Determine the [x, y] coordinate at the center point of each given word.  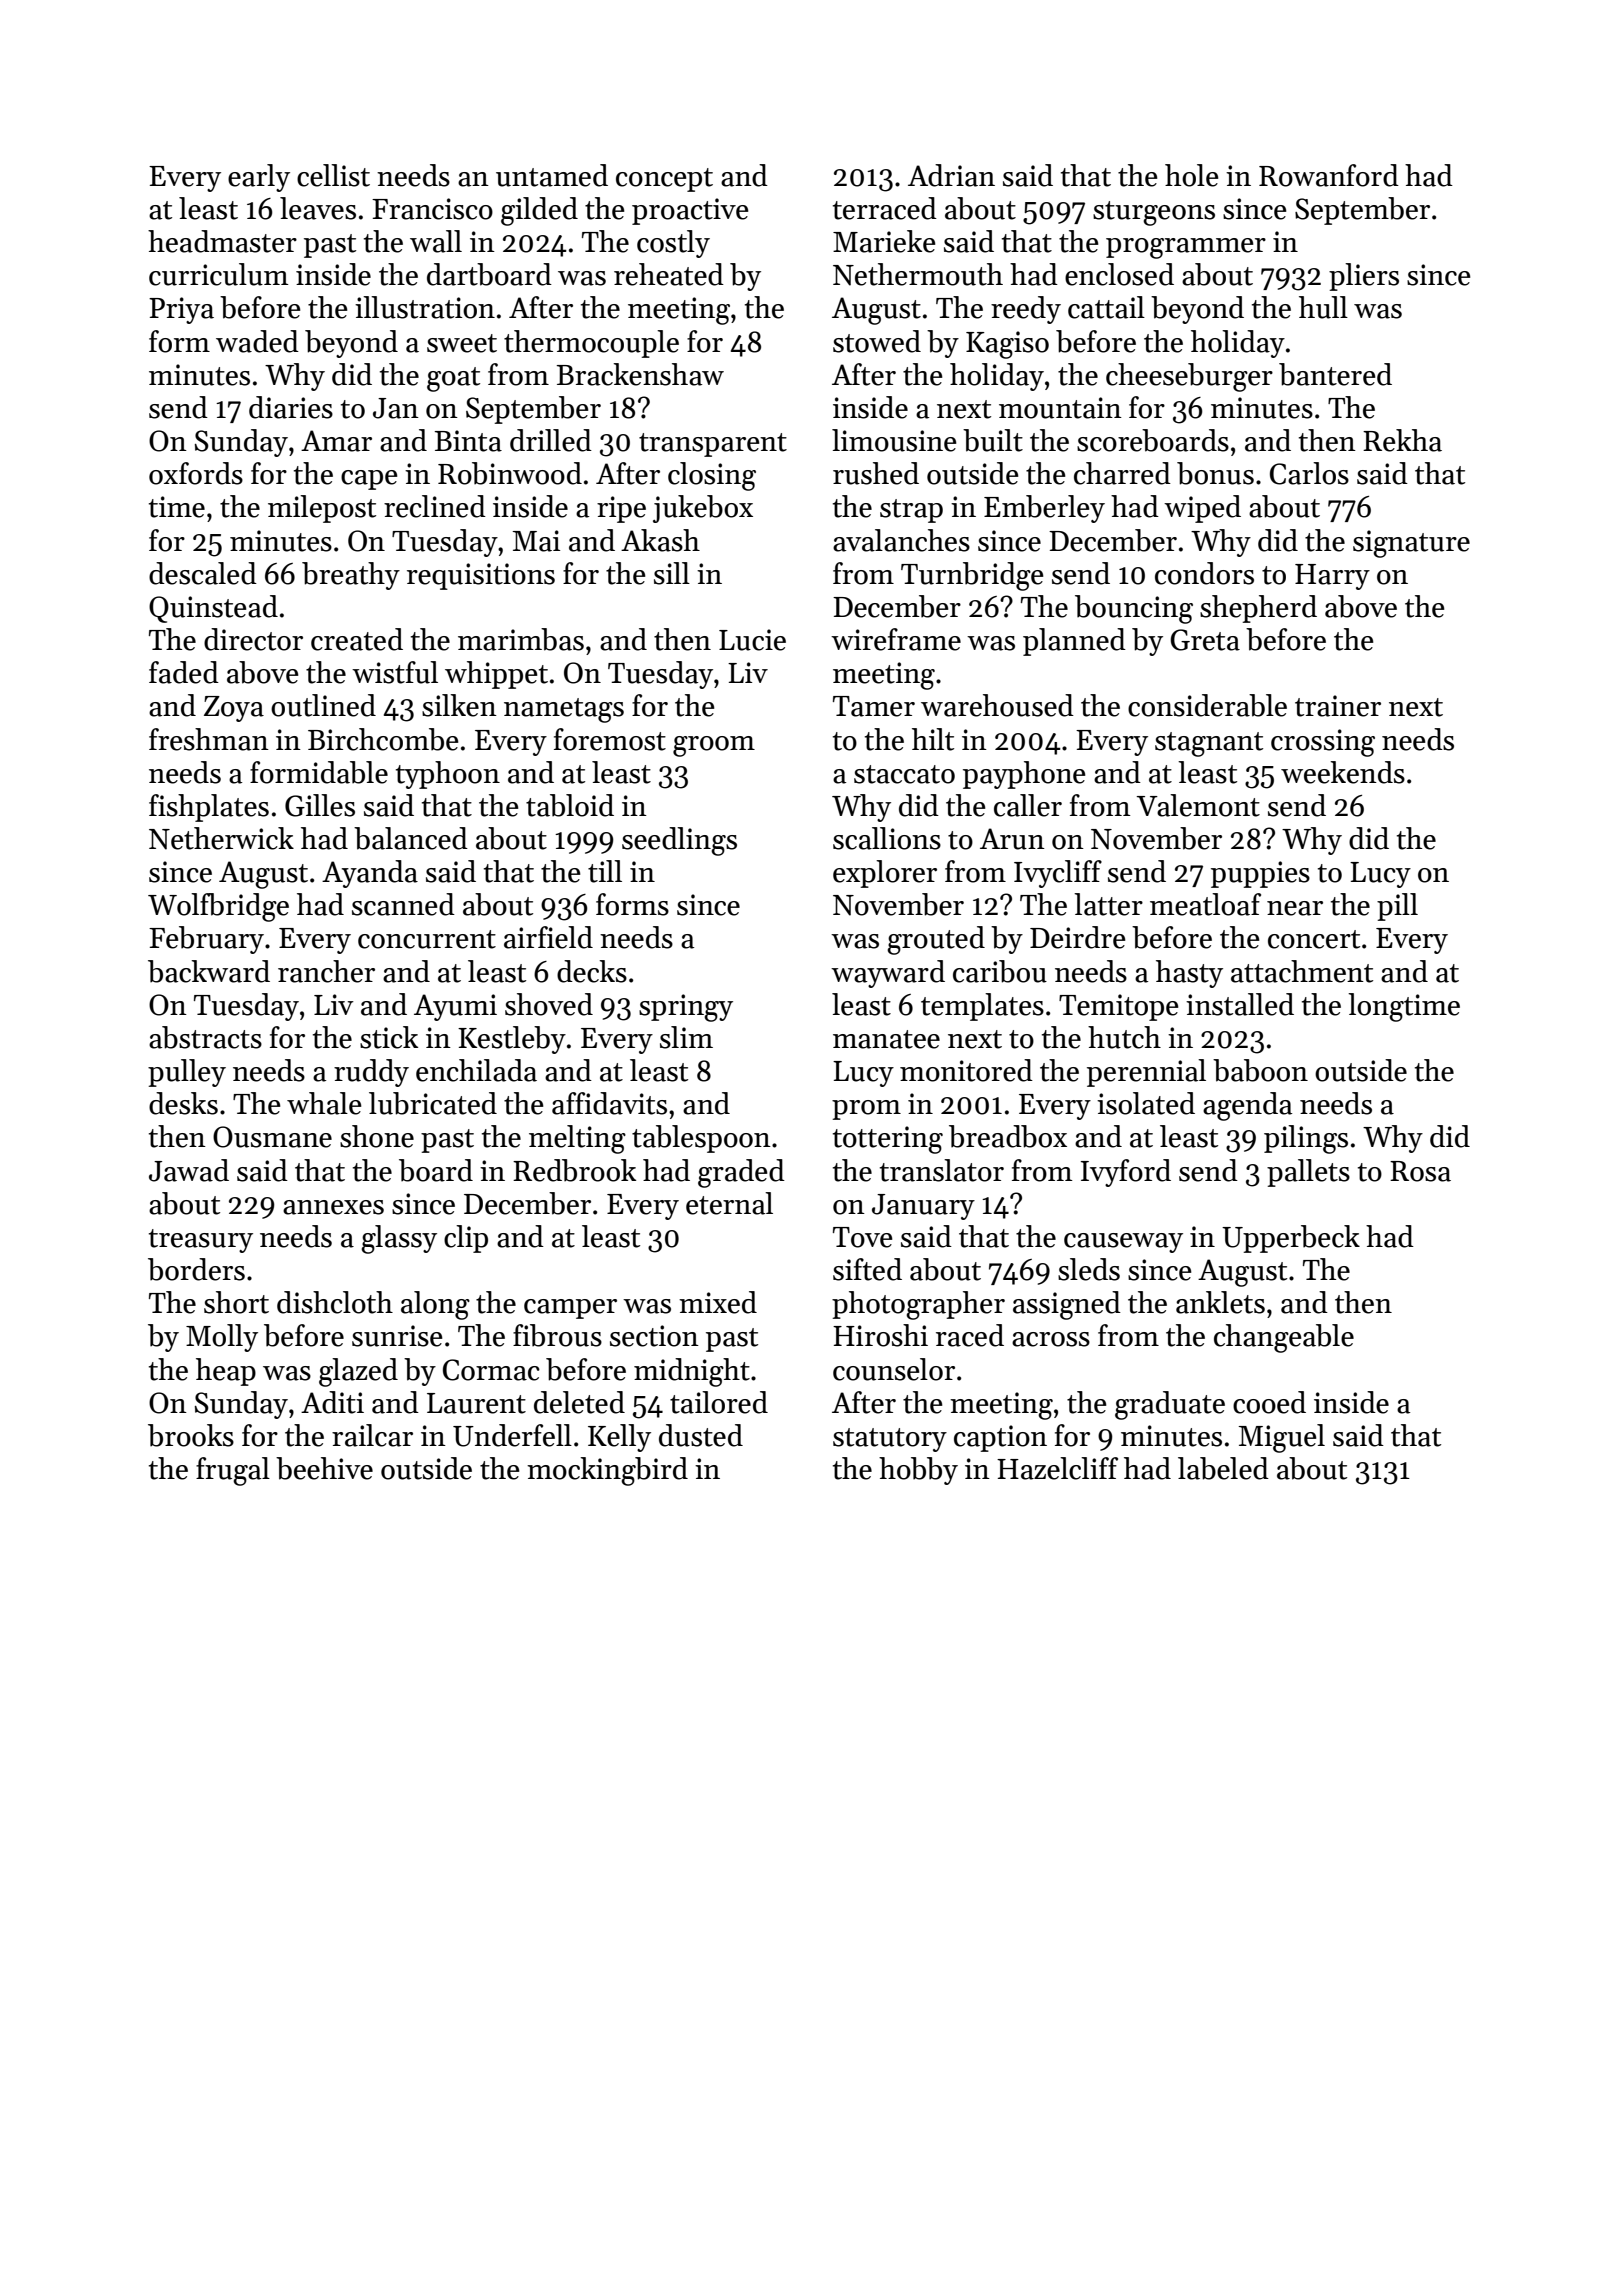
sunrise [397, 1336]
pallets [1308, 1173]
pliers [1364, 277]
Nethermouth [918, 274]
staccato [904, 774]
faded [184, 672]
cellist [333, 175]
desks [183, 1103]
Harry [1332, 577]
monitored [966, 1070]
